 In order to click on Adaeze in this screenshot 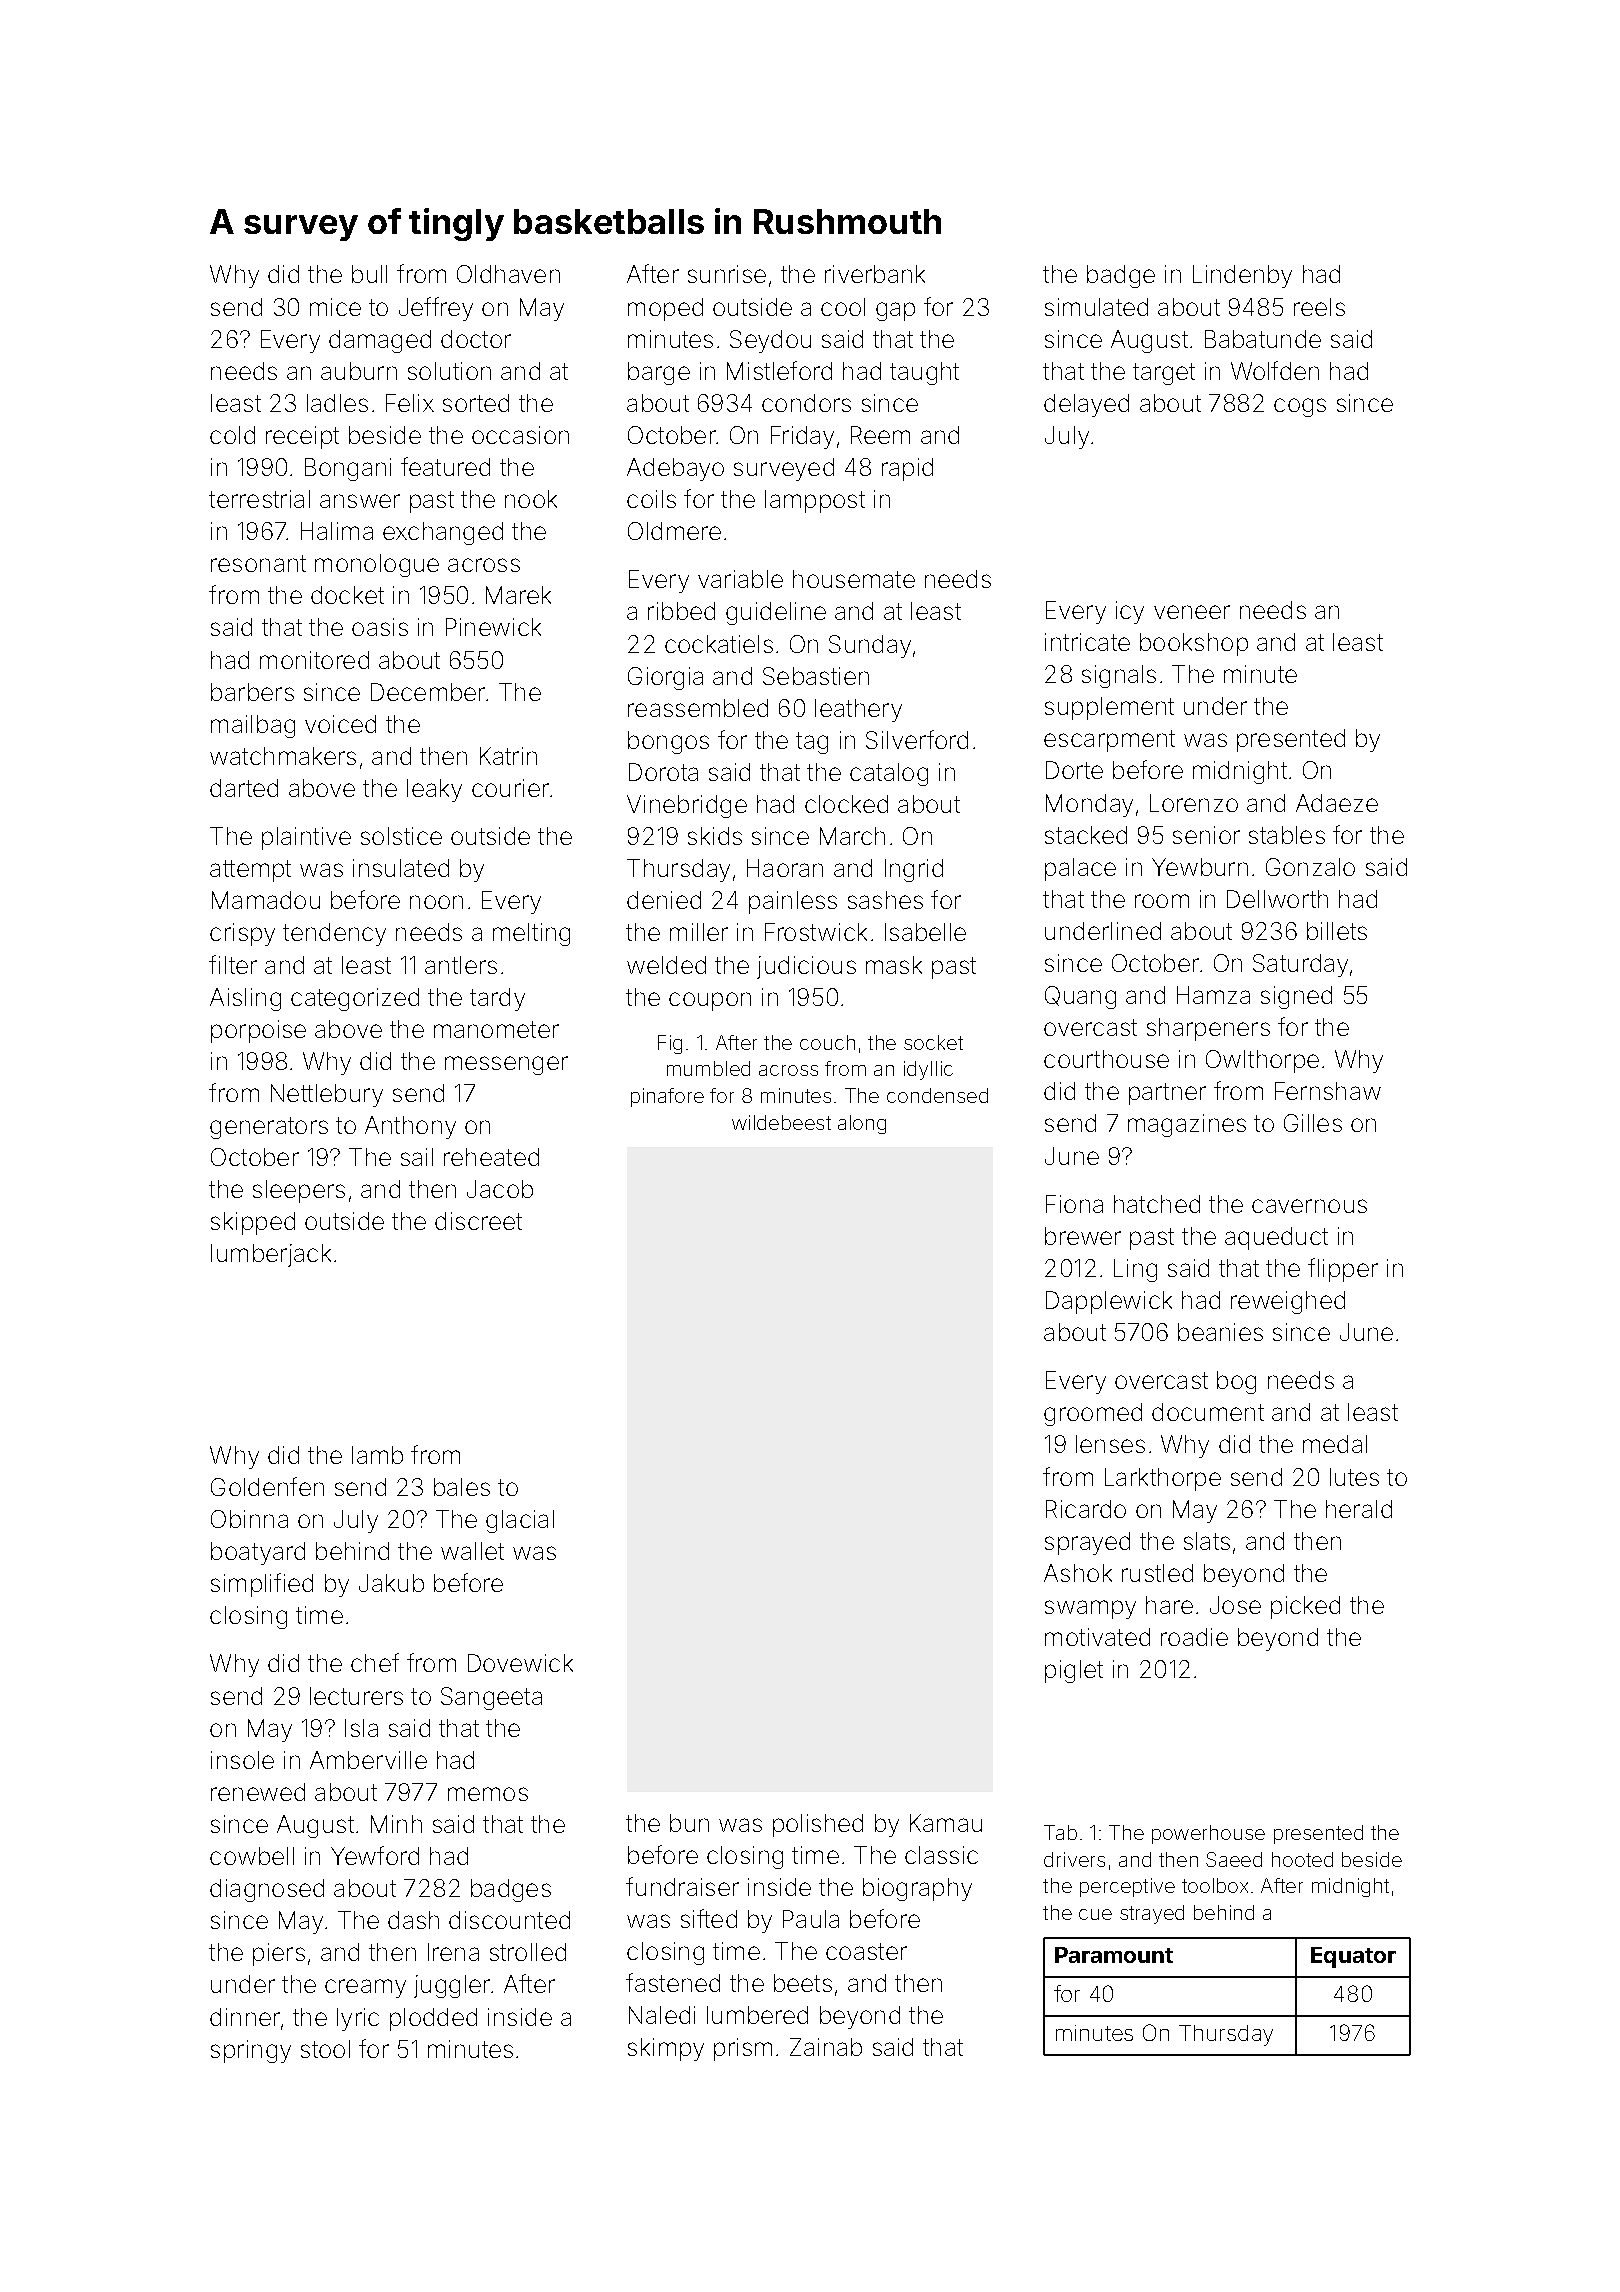, I will do `click(1337, 803)`.
